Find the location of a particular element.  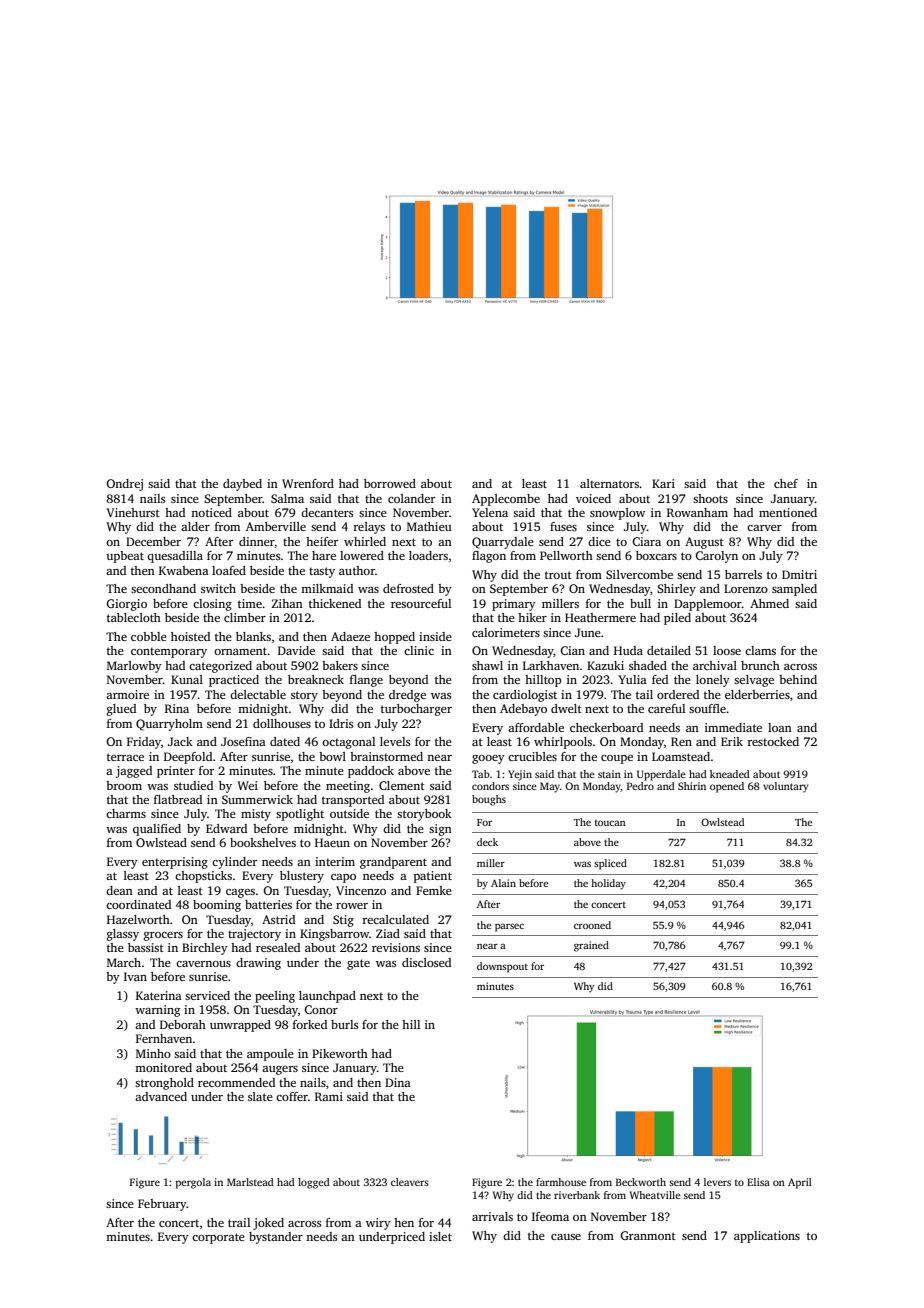

corporate is located at coordinates (218, 1238).
